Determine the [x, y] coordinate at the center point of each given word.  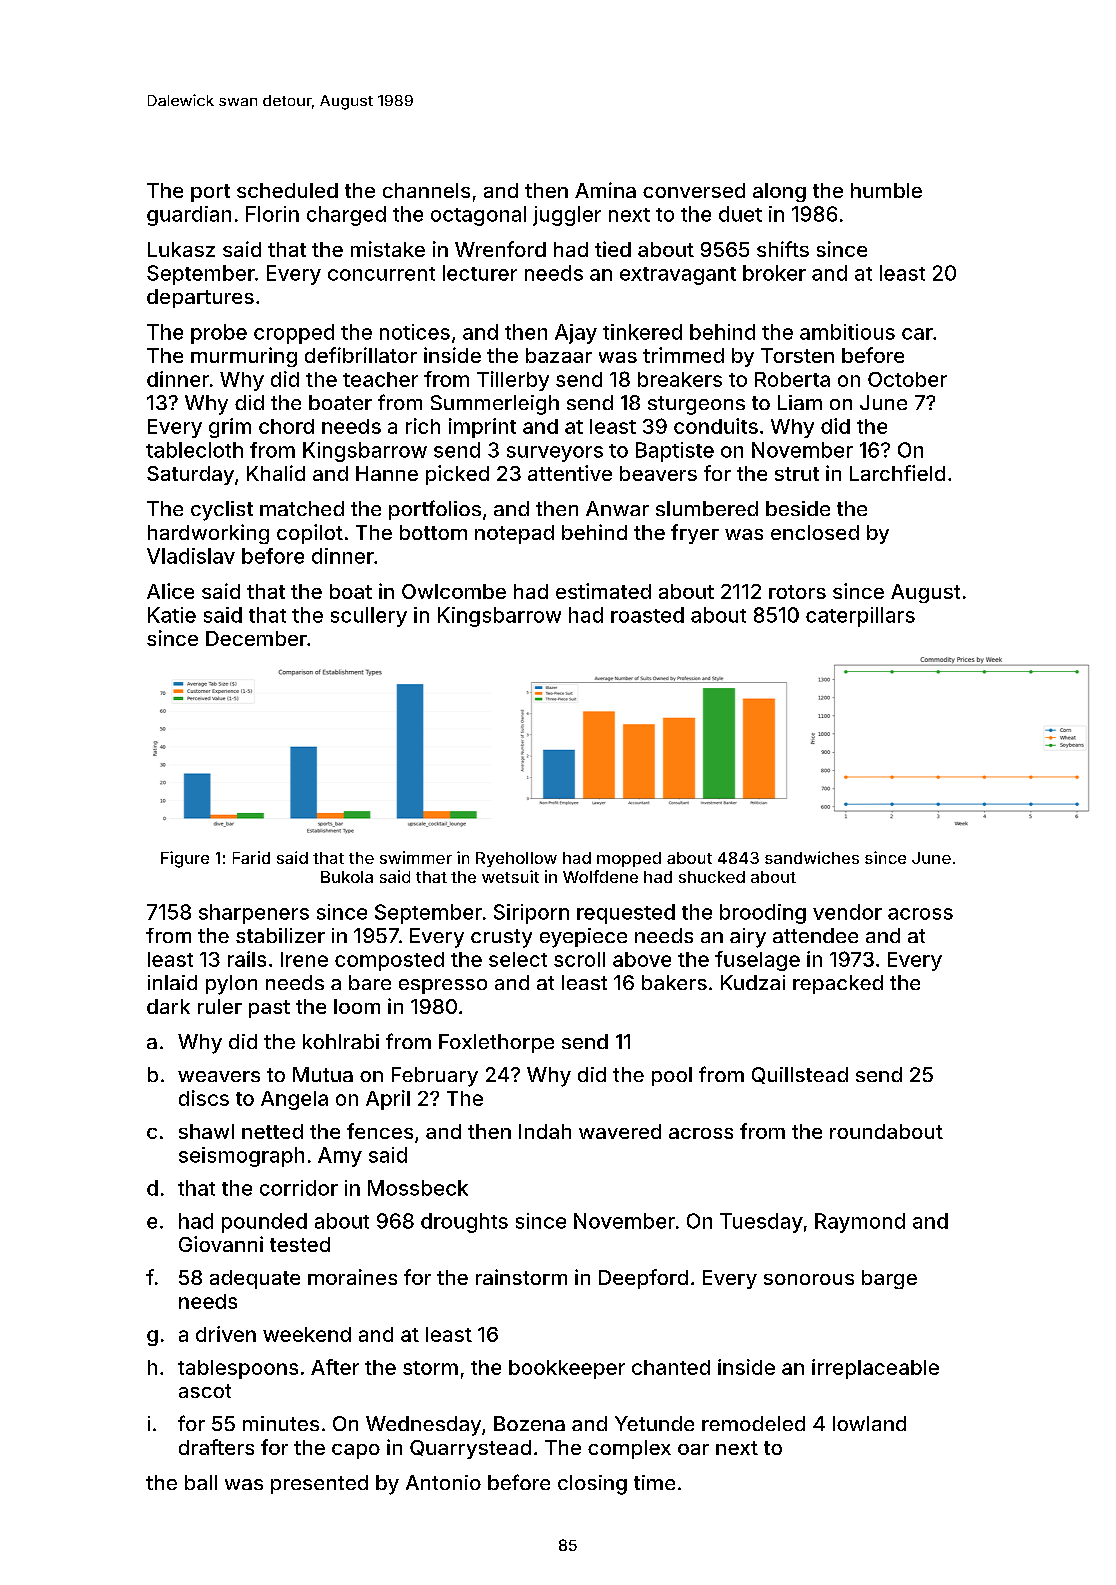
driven [226, 1334]
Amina [605, 190]
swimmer [416, 857]
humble [886, 190]
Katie [172, 615]
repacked [838, 984]
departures [200, 298]
